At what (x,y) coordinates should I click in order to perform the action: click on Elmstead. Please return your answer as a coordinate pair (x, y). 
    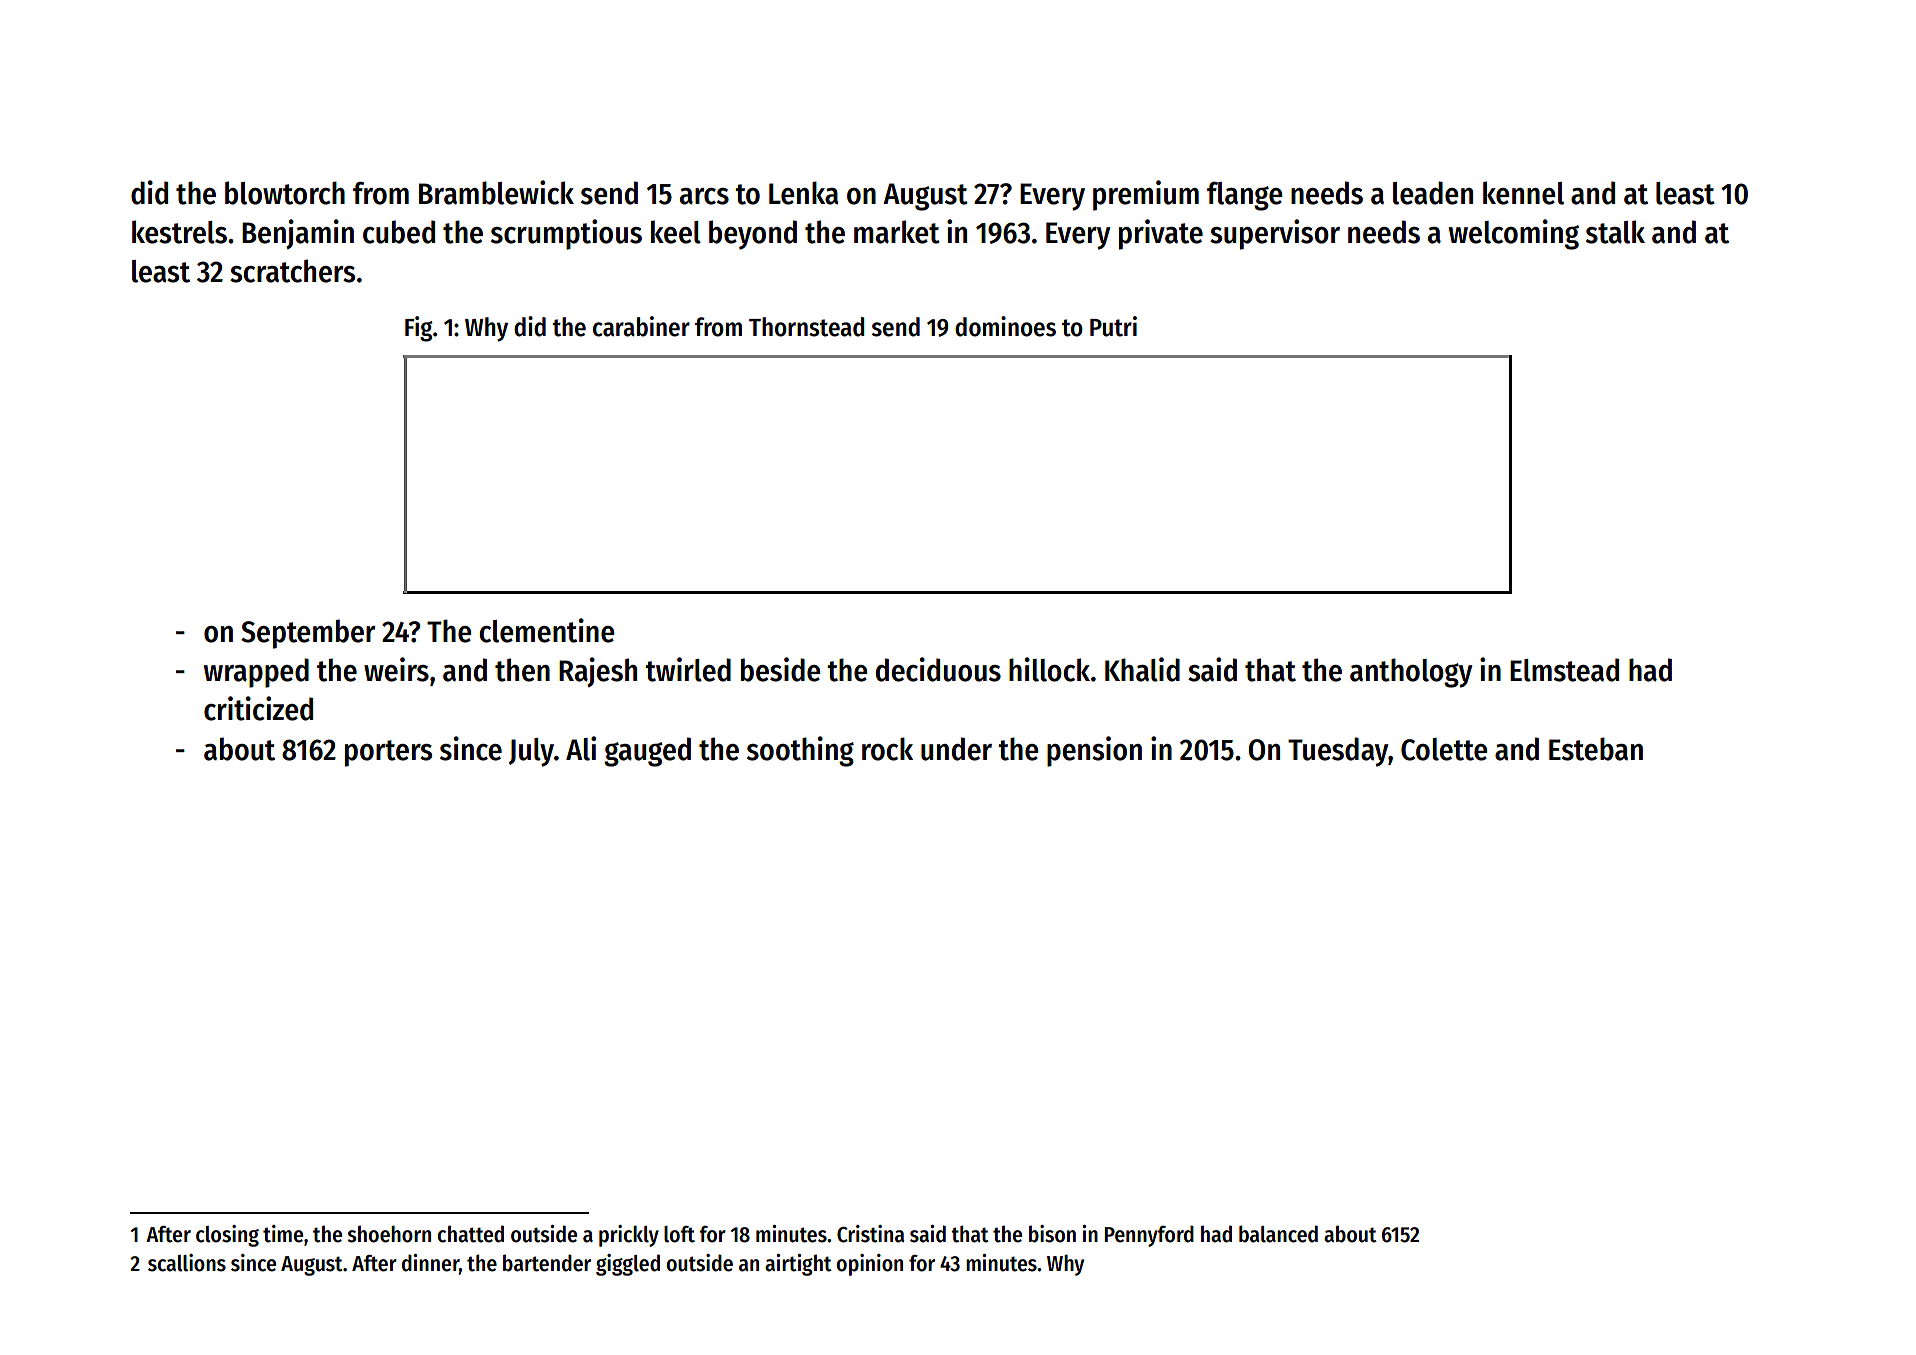
    Looking at the image, I should click on (1564, 670).
